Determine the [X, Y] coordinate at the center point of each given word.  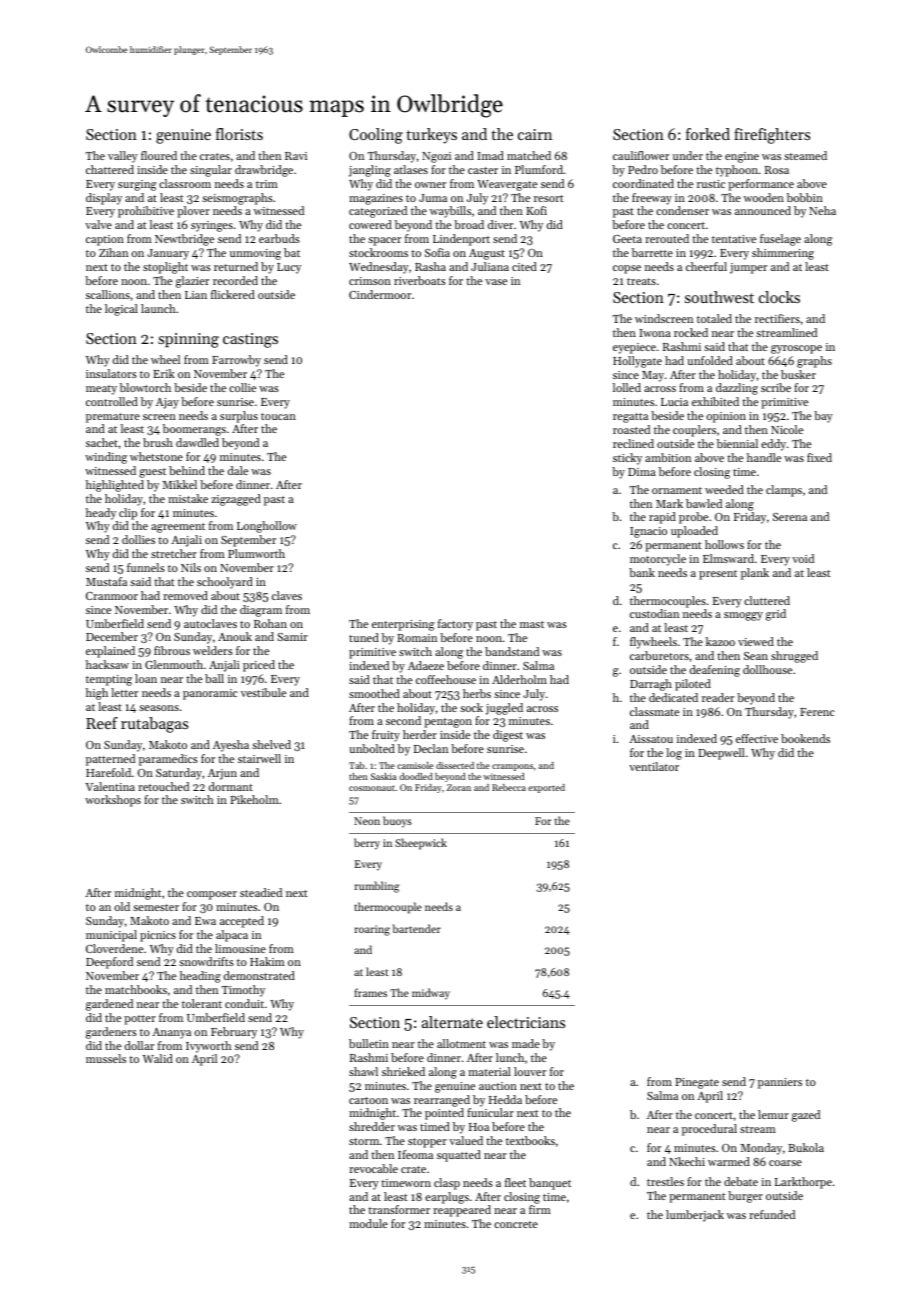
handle [764, 457]
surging [137, 185]
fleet [515, 1182]
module [368, 1223]
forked [708, 134]
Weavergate [507, 185]
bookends [805, 738]
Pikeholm [254, 799]
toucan [278, 416]
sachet [102, 442]
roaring [372, 930]
